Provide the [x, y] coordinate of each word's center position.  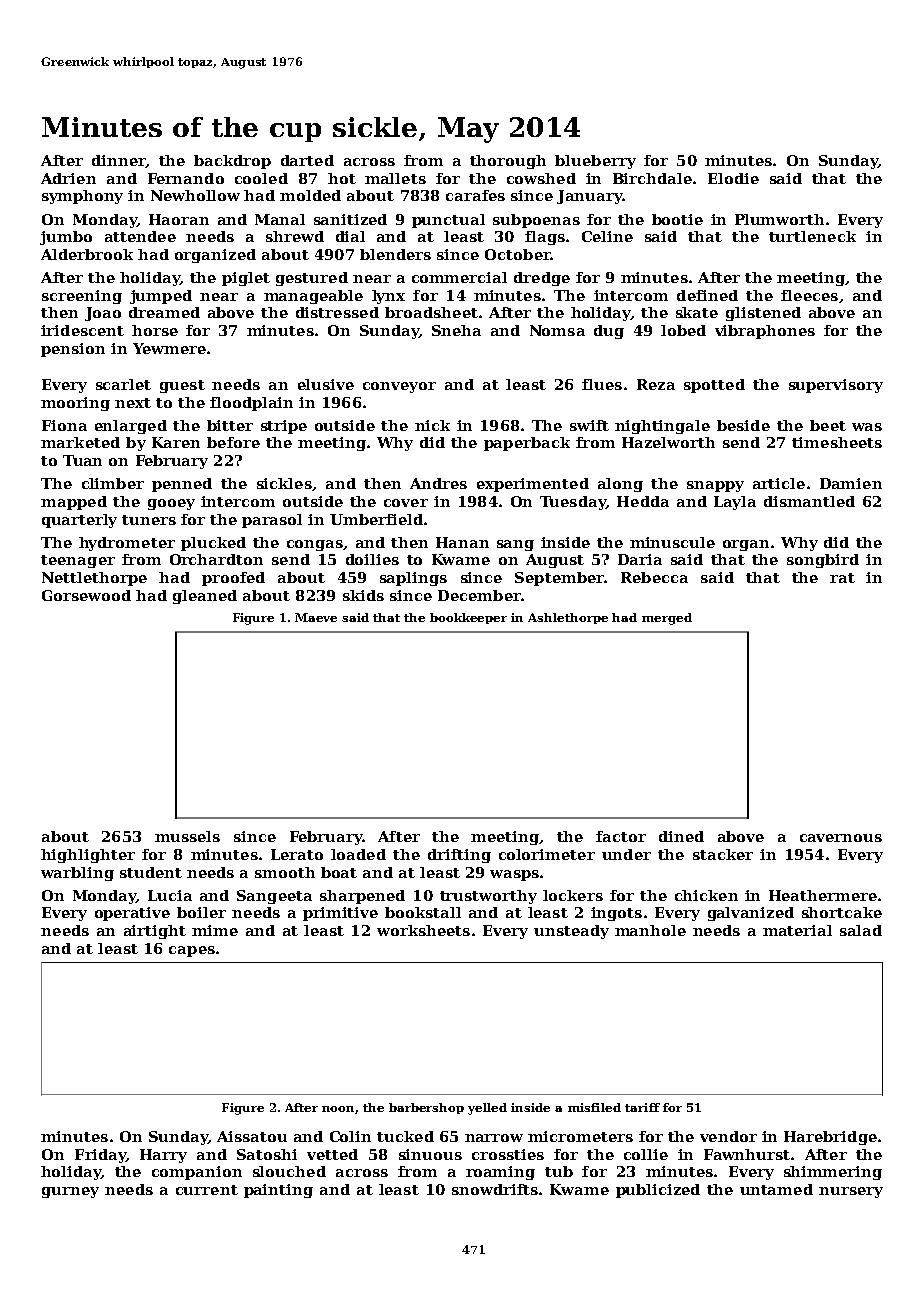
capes [192, 951]
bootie [677, 219]
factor [621, 836]
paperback [527, 444]
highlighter [88, 856]
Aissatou [252, 1136]
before [233, 442]
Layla [735, 503]
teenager [78, 561]
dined [681, 836]
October [518, 254]
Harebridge [830, 1138]
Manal [280, 219]
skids [363, 595]
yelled [487, 1109]
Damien [851, 483]
